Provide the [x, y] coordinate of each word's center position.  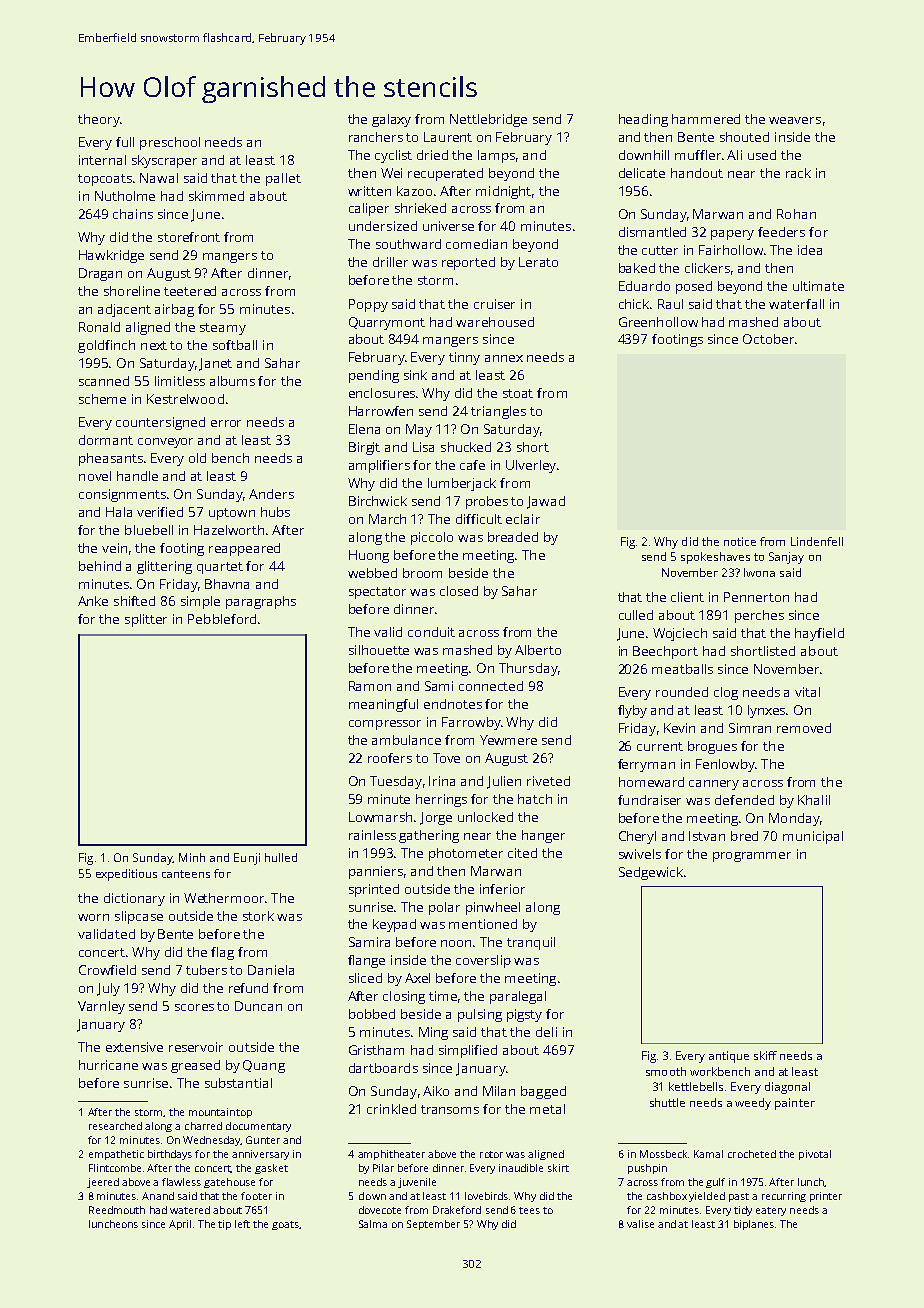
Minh [192, 857]
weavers [795, 120]
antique [729, 1057]
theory [99, 120]
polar [444, 908]
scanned [104, 381]
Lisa [423, 447]
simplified [468, 1051]
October [768, 339]
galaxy [391, 120]
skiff [765, 1055]
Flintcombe [115, 1168]
